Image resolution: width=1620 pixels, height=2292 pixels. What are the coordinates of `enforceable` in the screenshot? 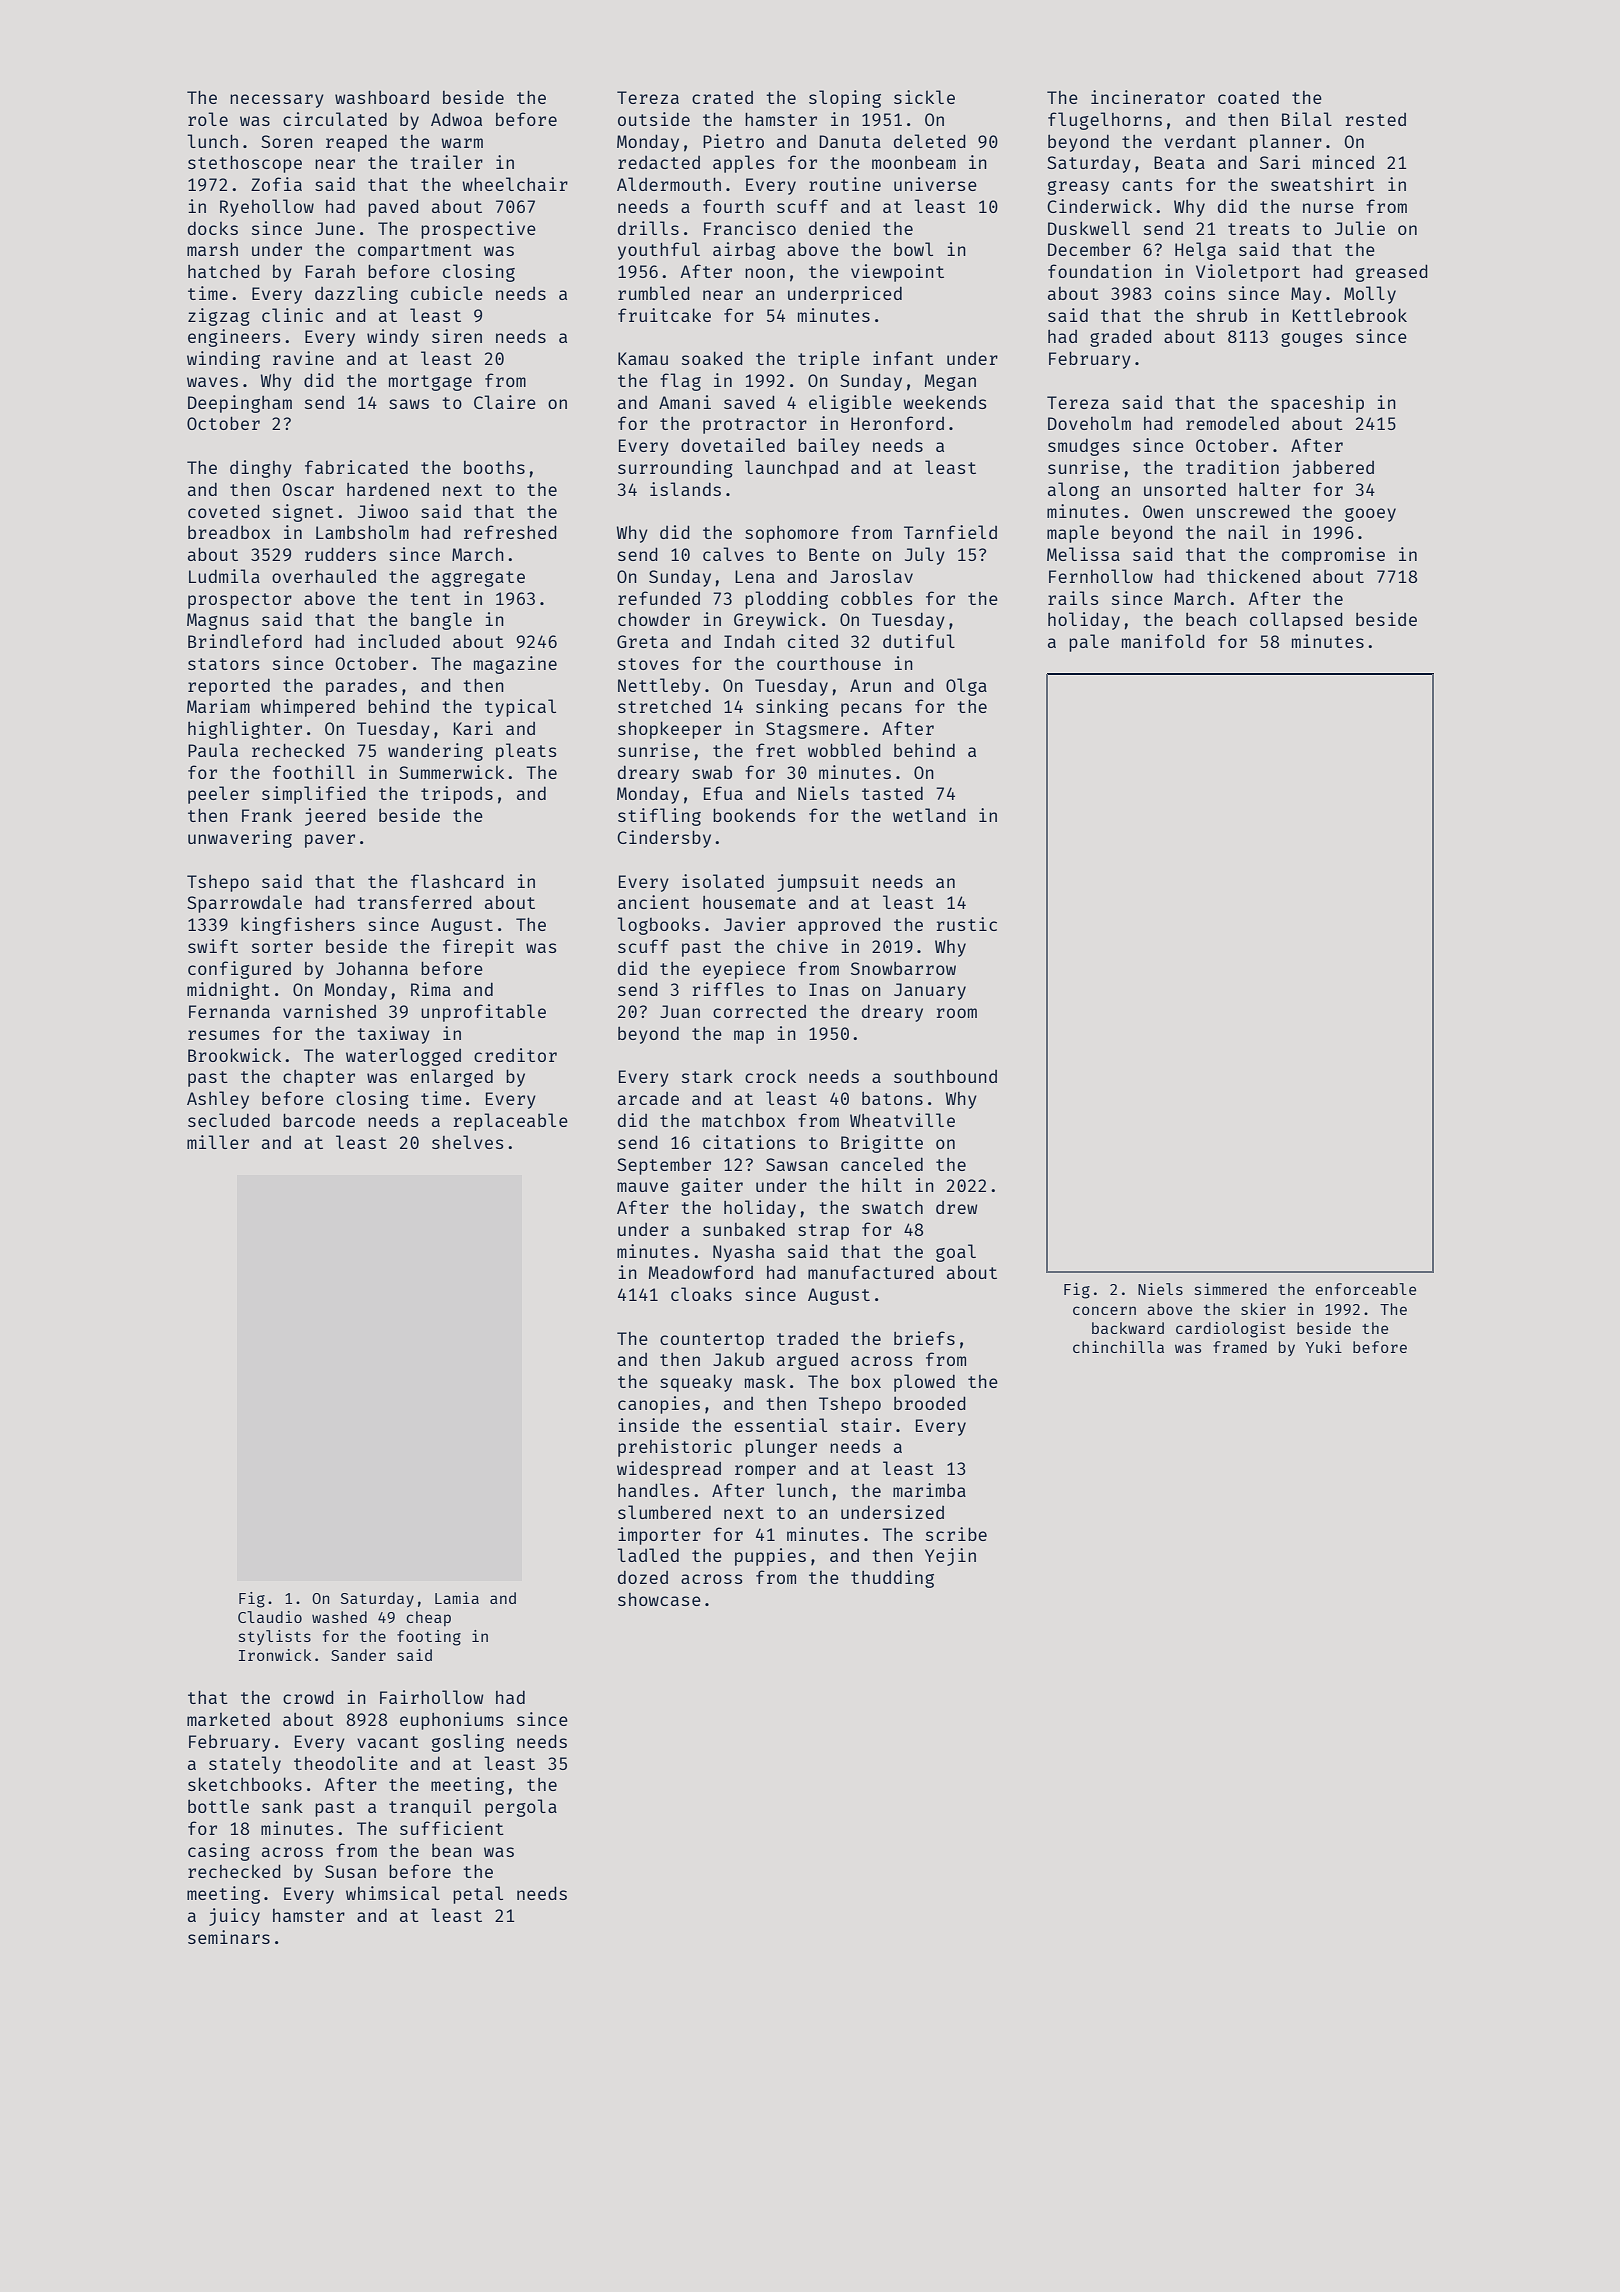 It's located at (1366, 1289).
